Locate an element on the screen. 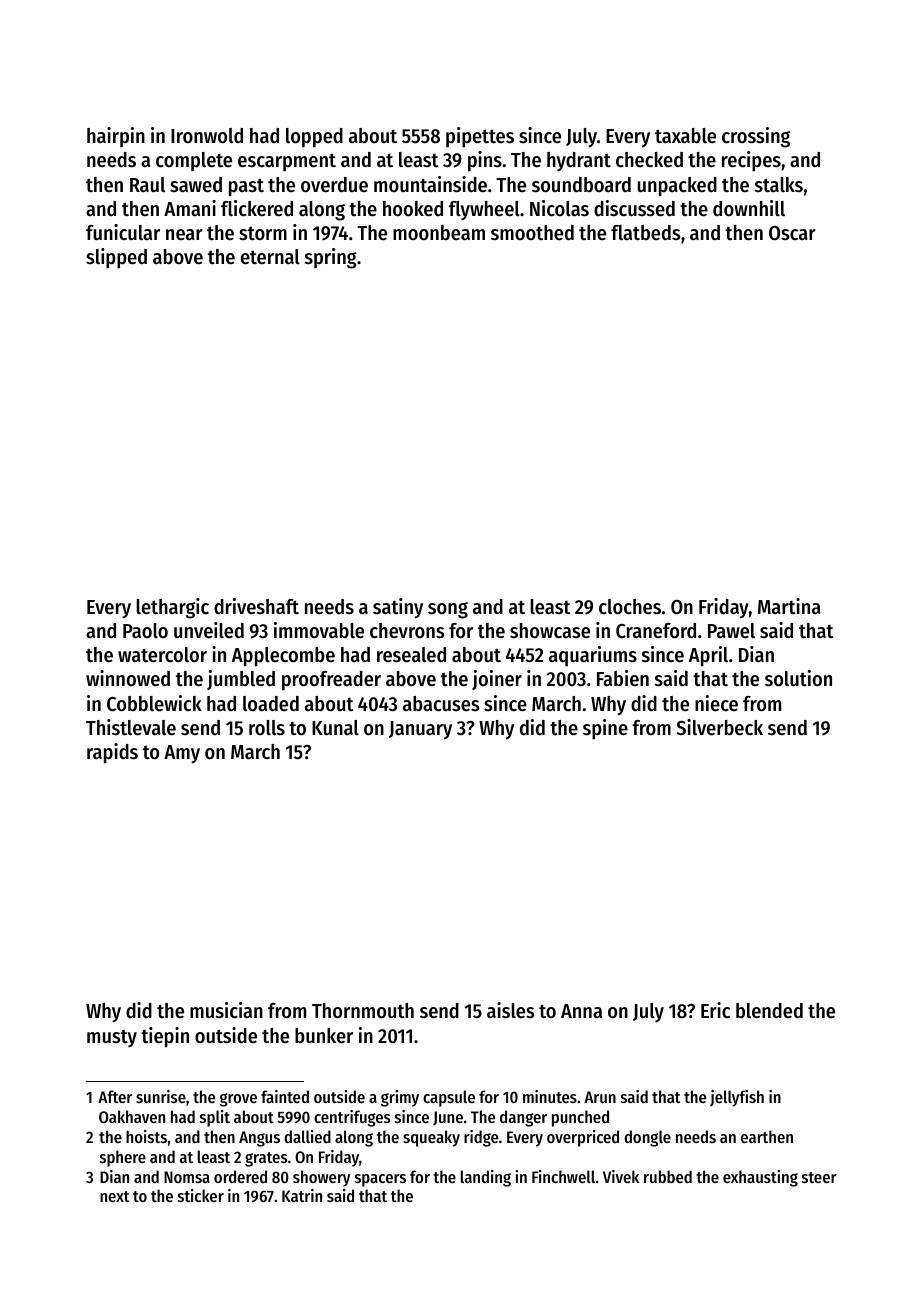  funicular is located at coordinates (123, 232).
